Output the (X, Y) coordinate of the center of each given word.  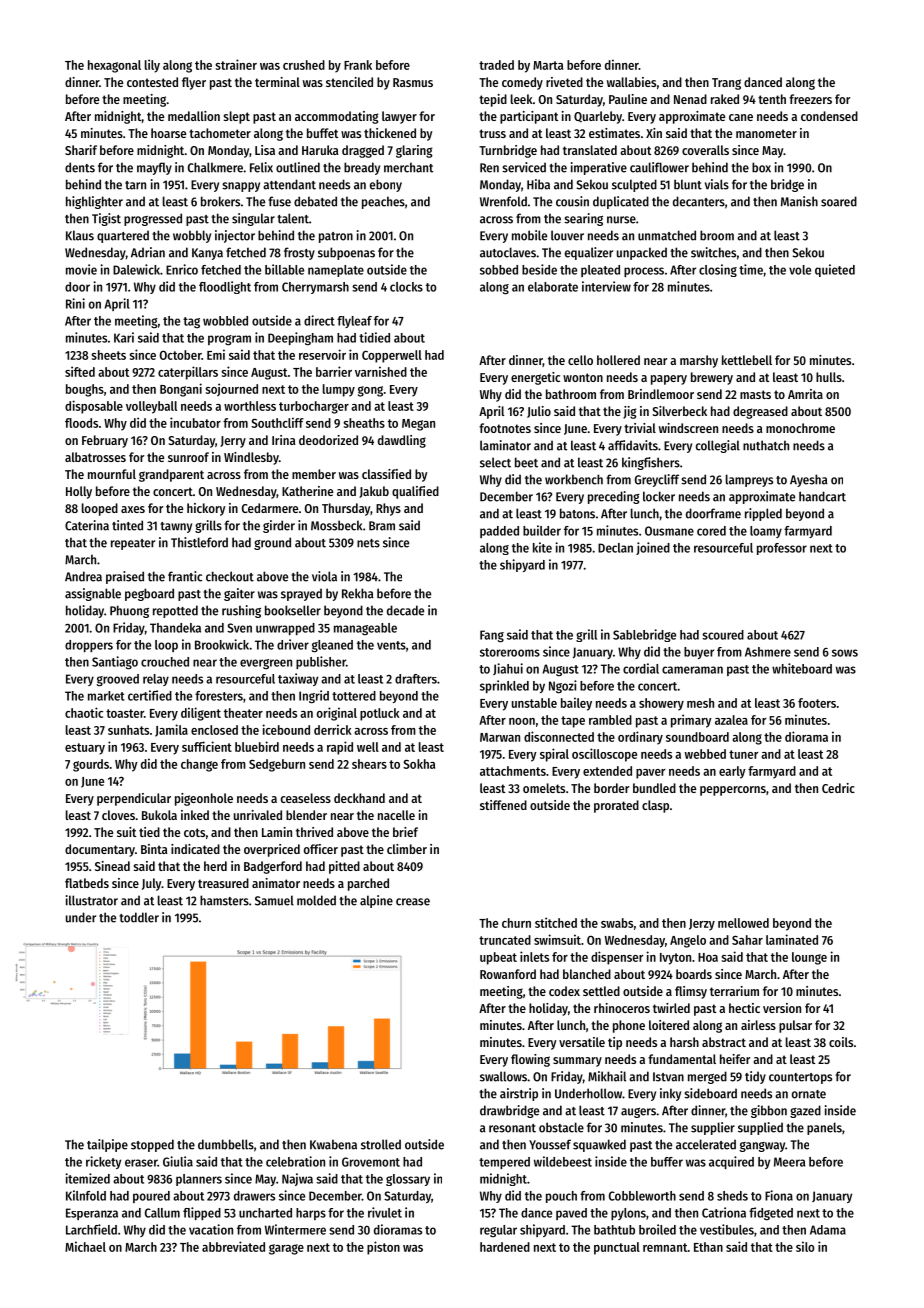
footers (817, 703)
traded (496, 65)
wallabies (631, 82)
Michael (85, 1246)
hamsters (224, 900)
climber (407, 849)
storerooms (510, 652)
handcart (822, 496)
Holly (79, 492)
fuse (279, 201)
